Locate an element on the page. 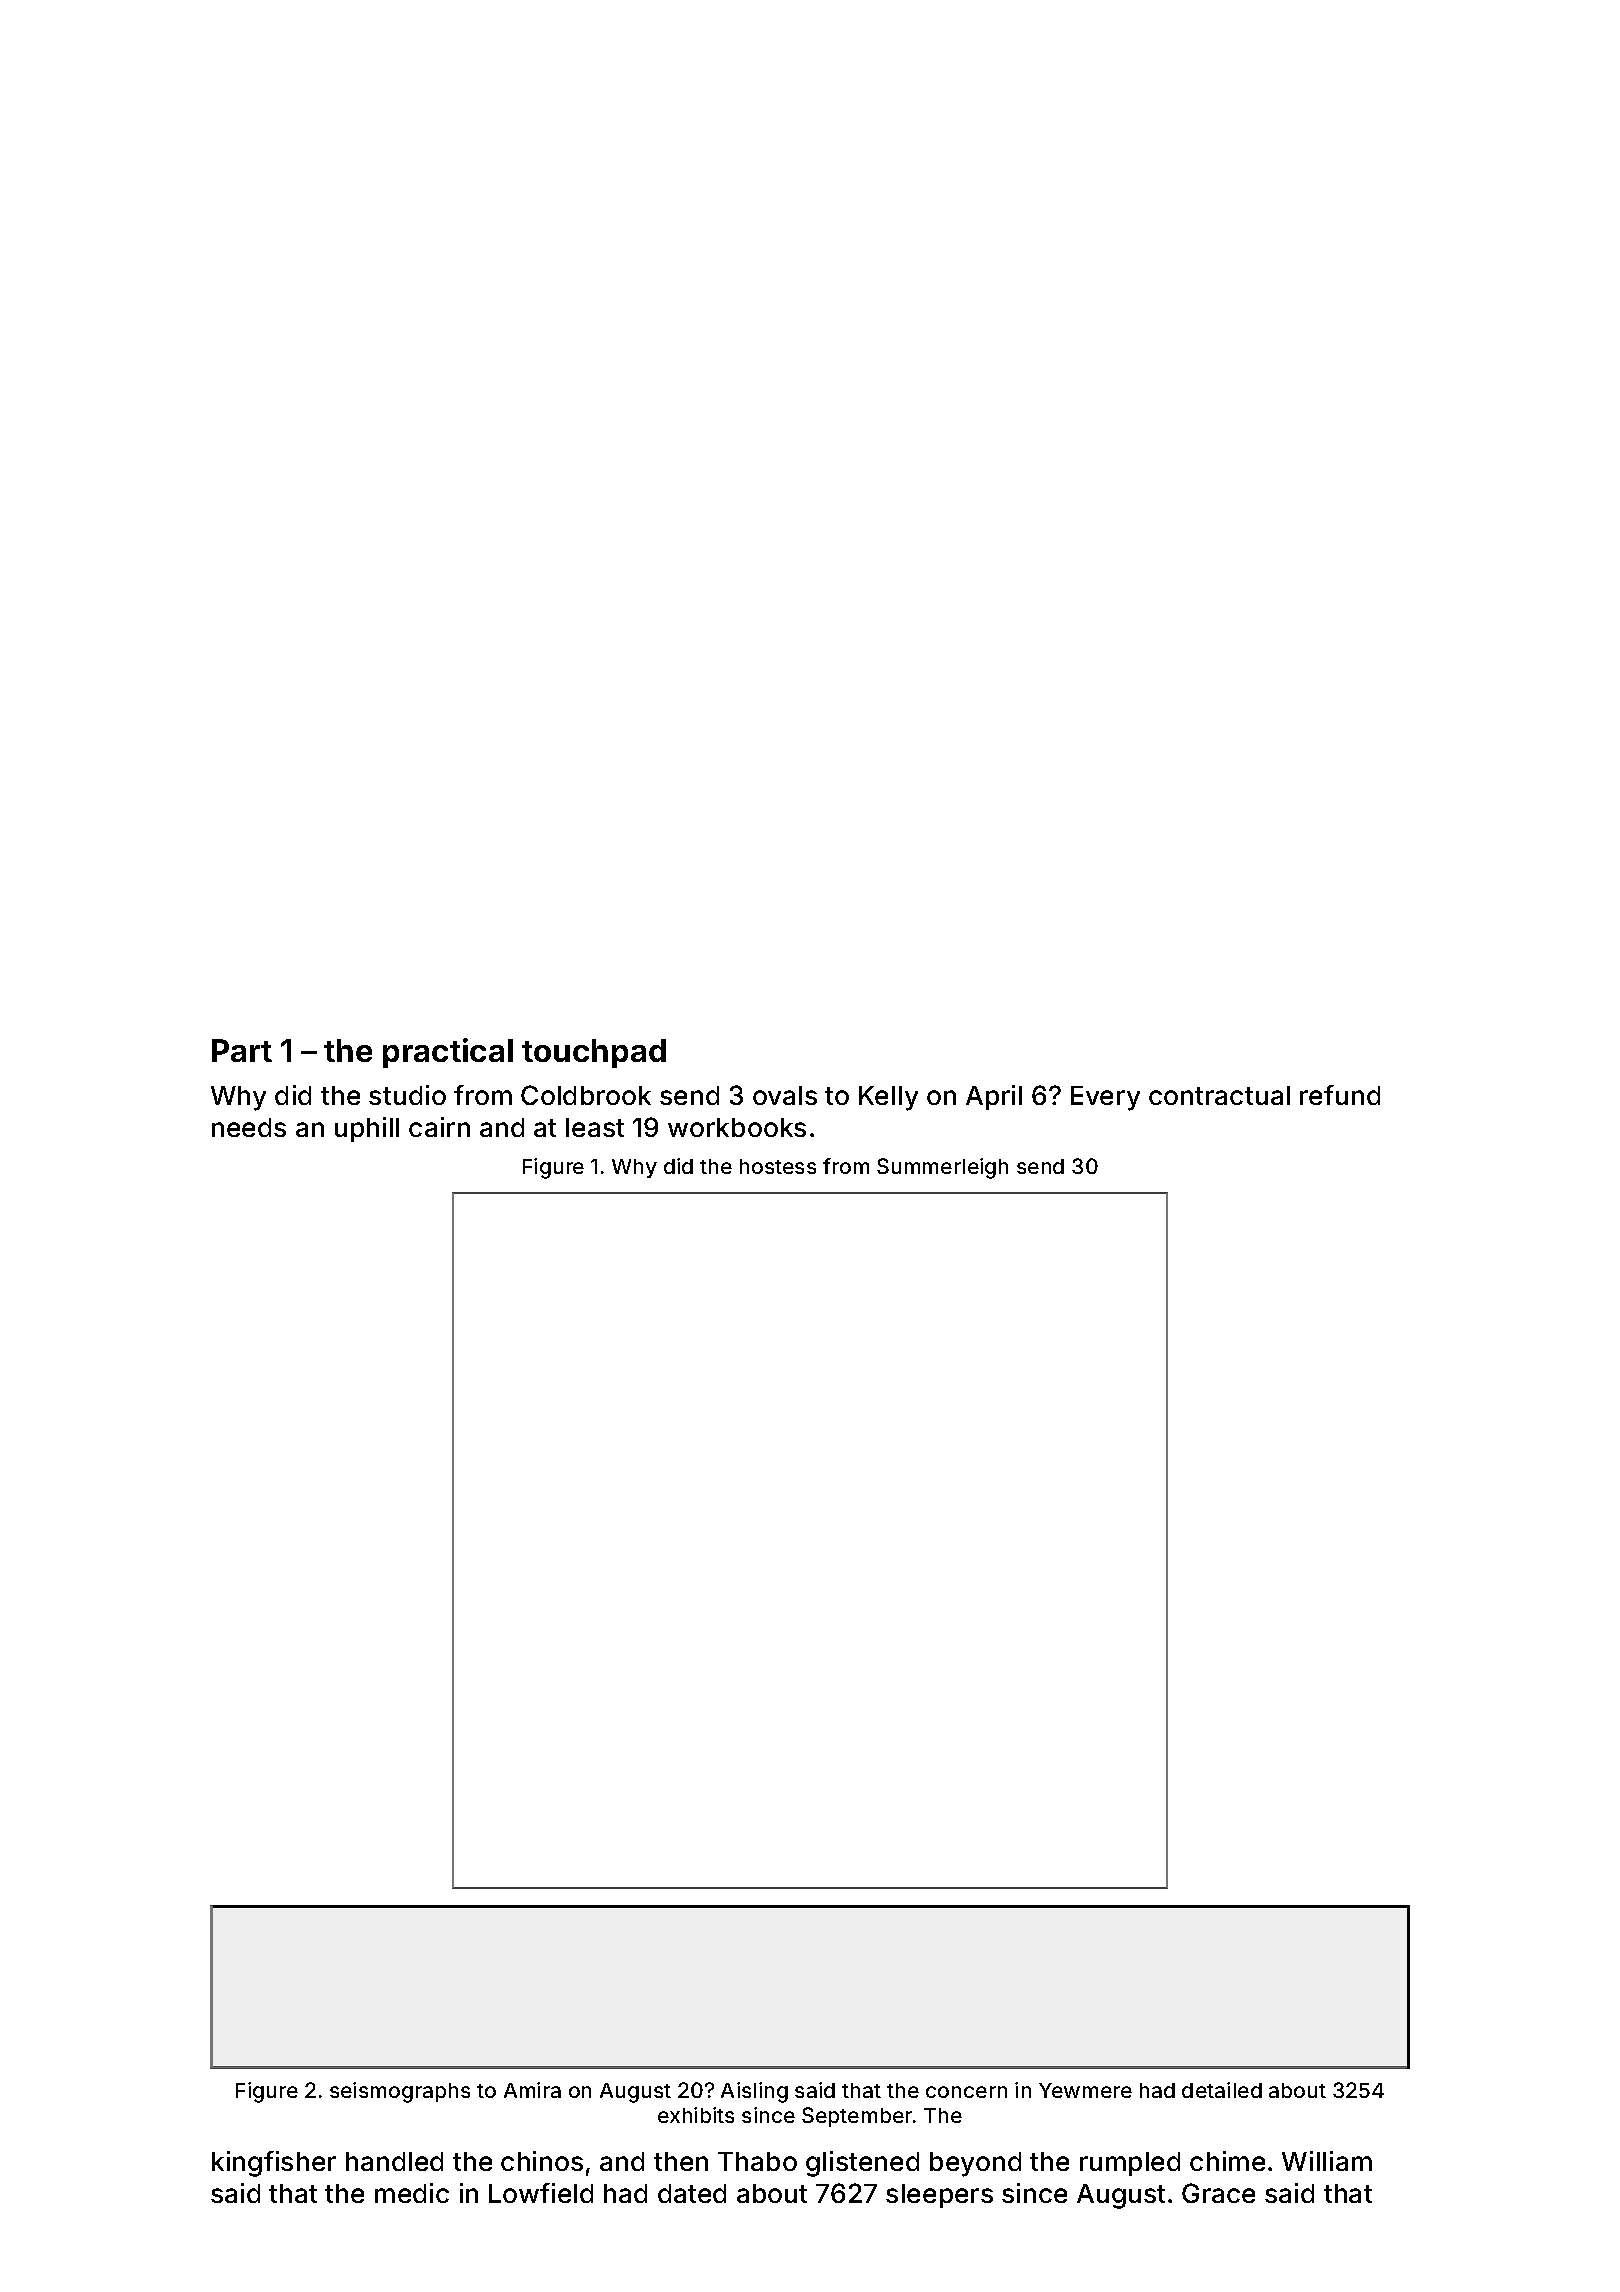  refund is located at coordinates (1340, 1095).
